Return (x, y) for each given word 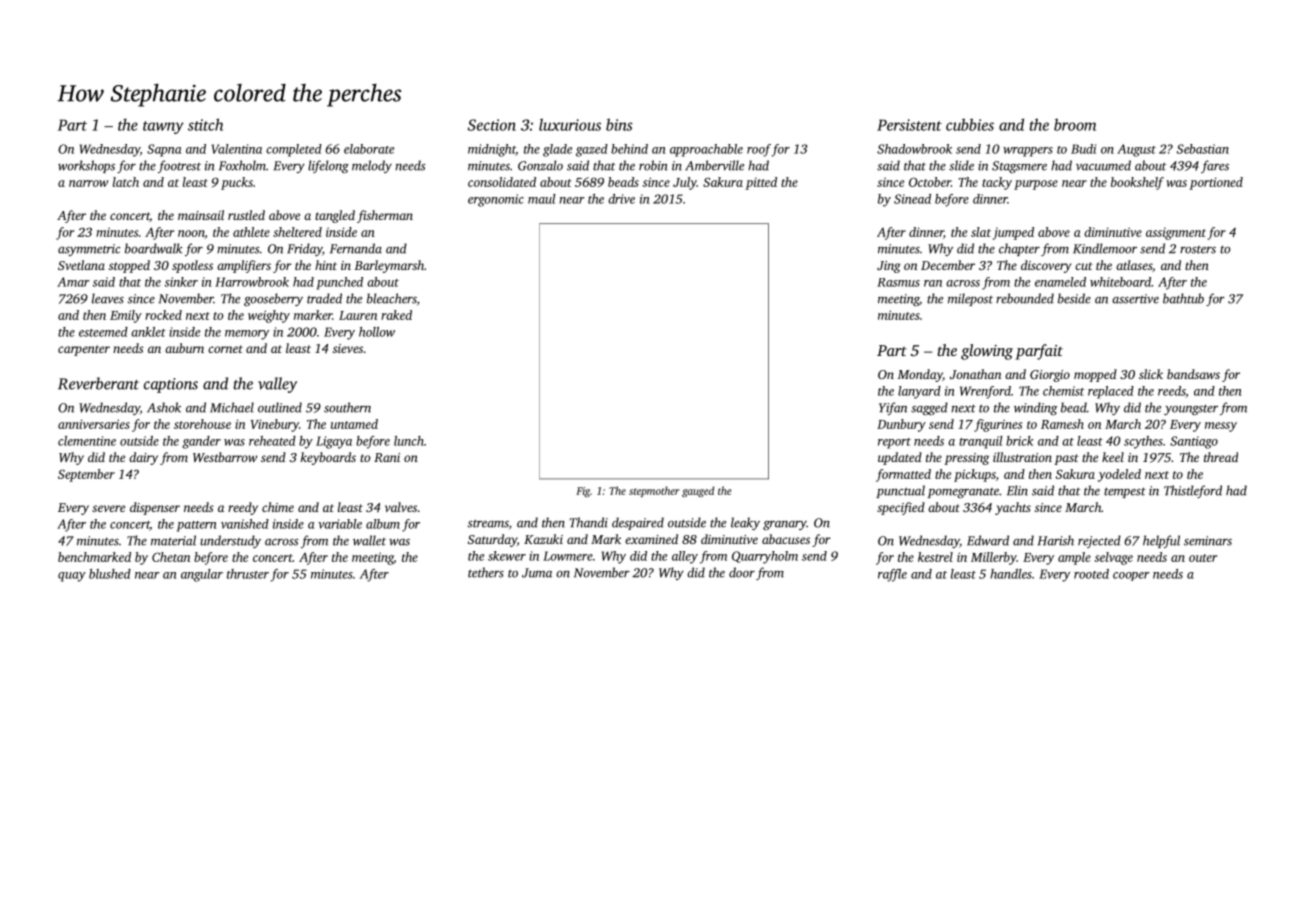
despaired (638, 523)
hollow (377, 332)
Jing (889, 267)
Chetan (171, 557)
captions (171, 385)
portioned (1216, 183)
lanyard (919, 392)
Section (492, 125)
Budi (1083, 149)
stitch (205, 124)
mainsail (201, 215)
